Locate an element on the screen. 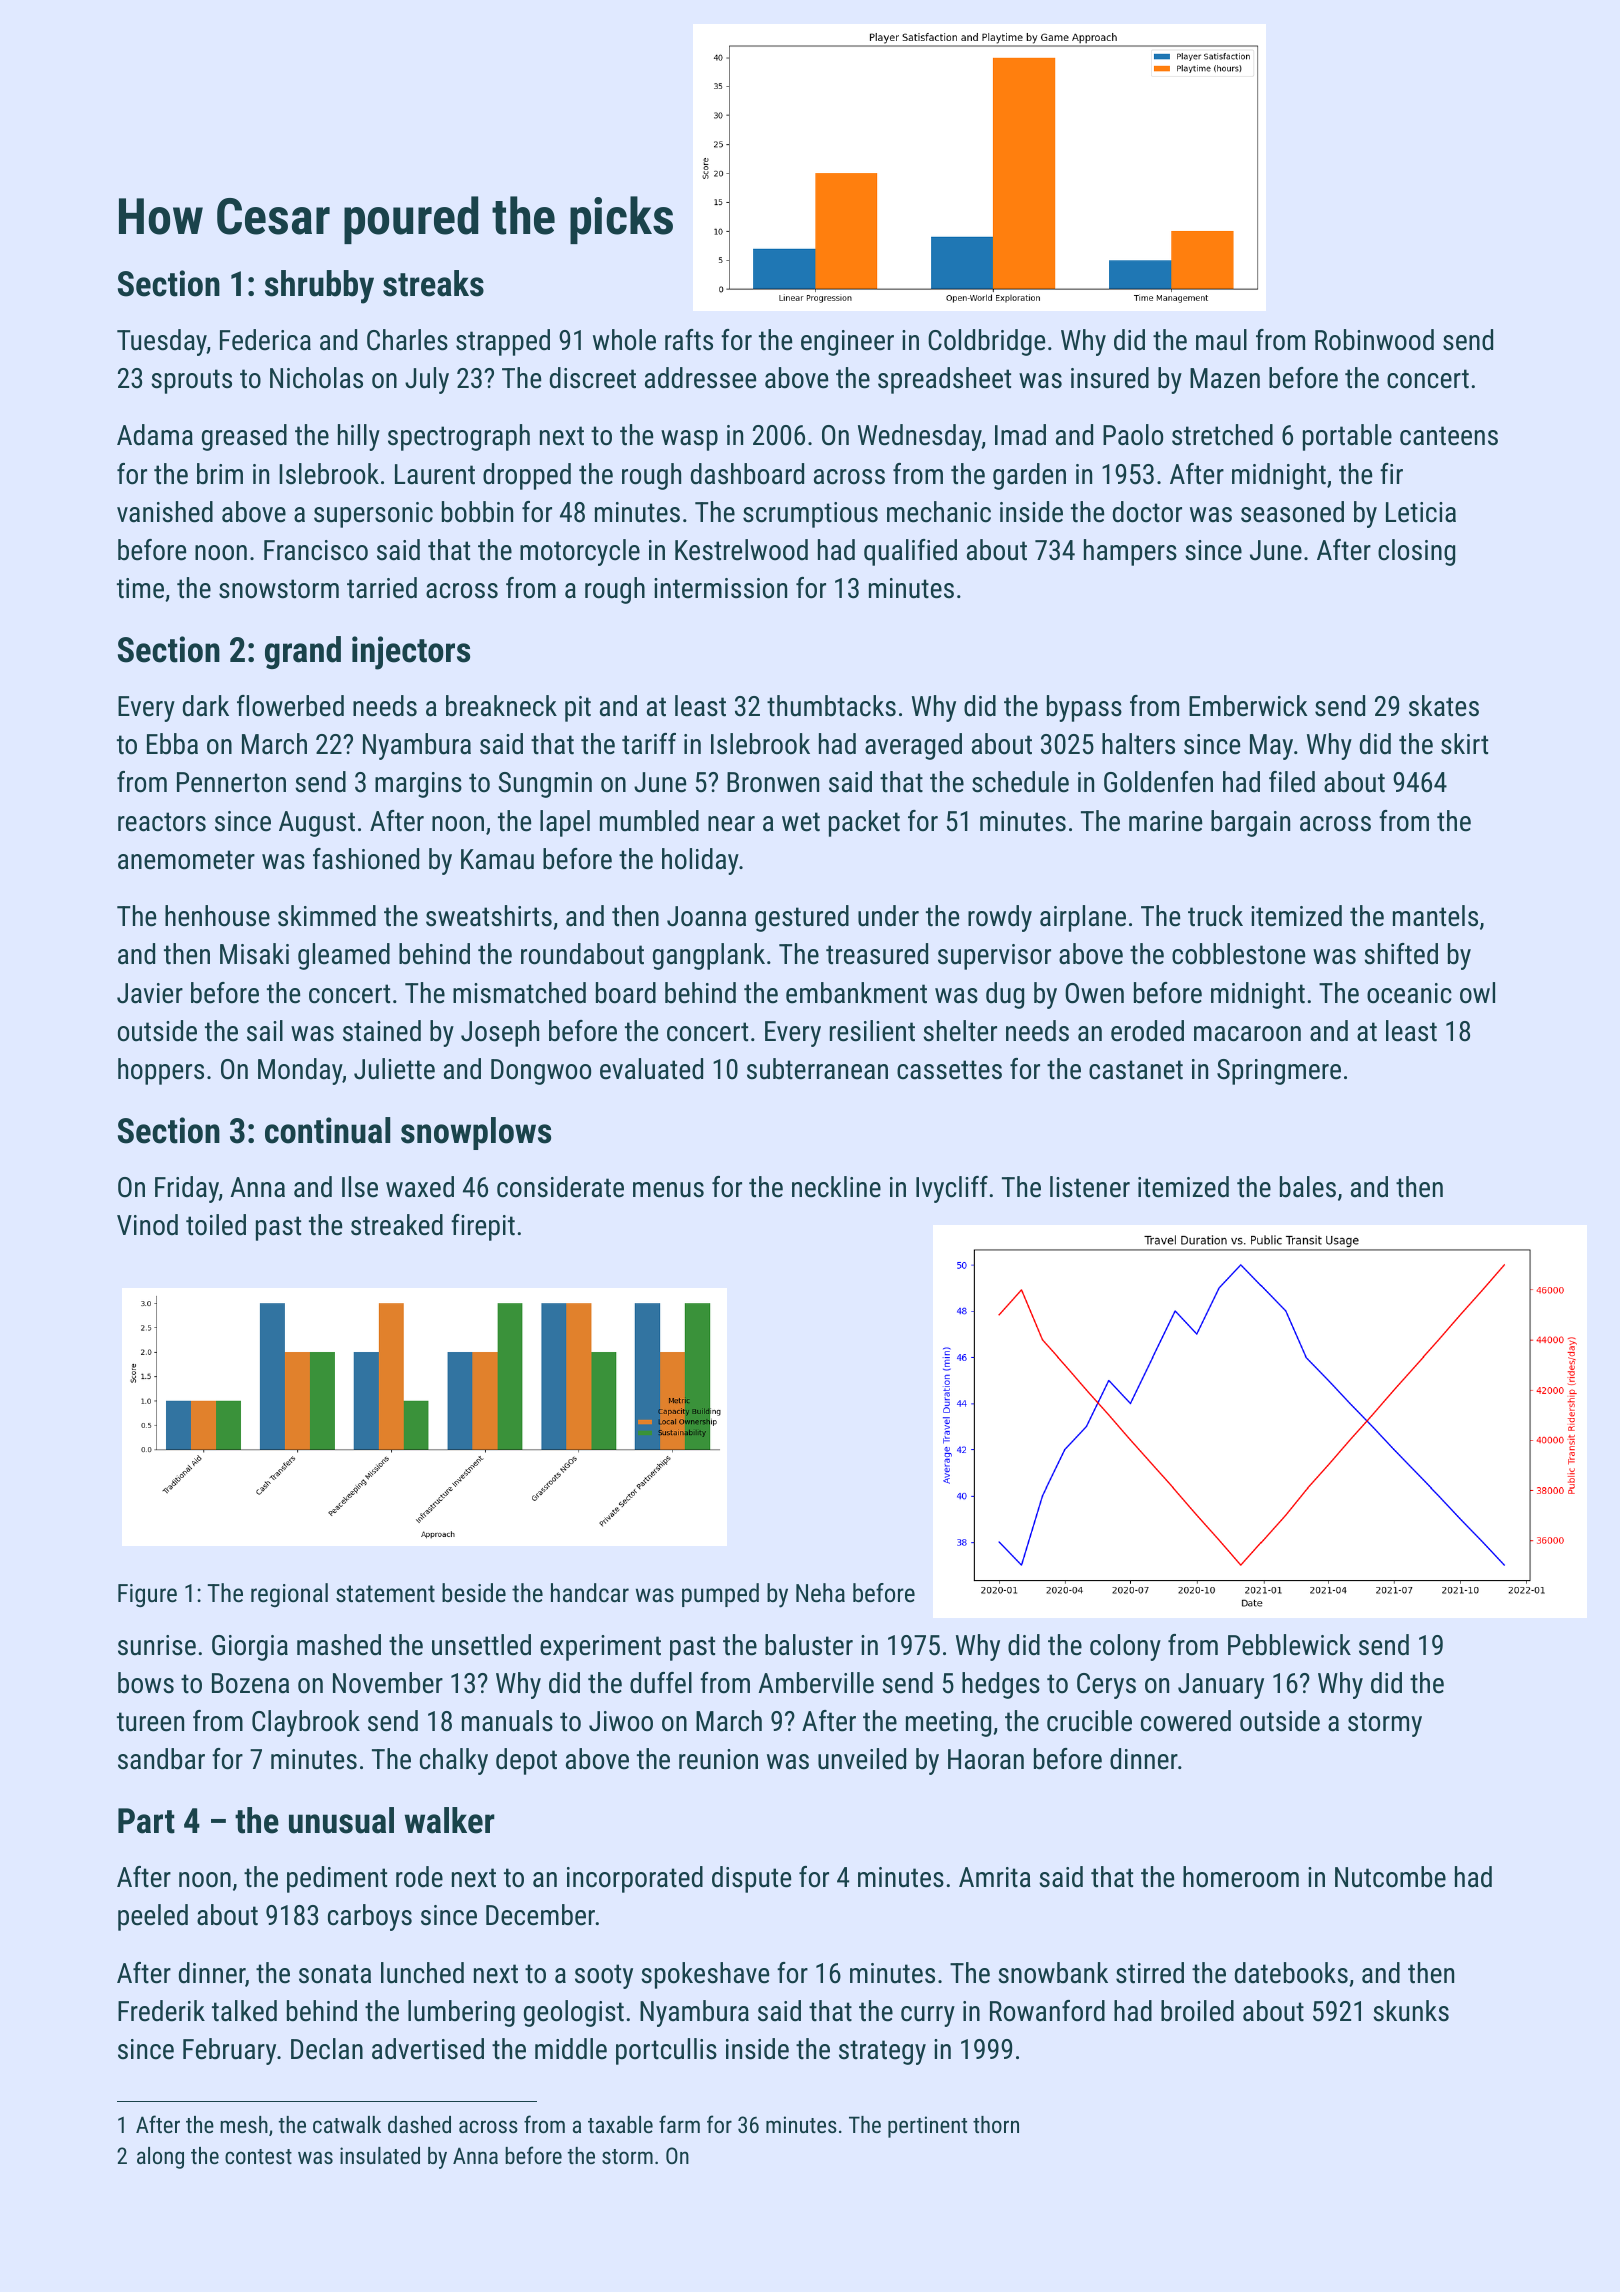 The width and height of the screenshot is (1620, 2292). maul is located at coordinates (1221, 340).
